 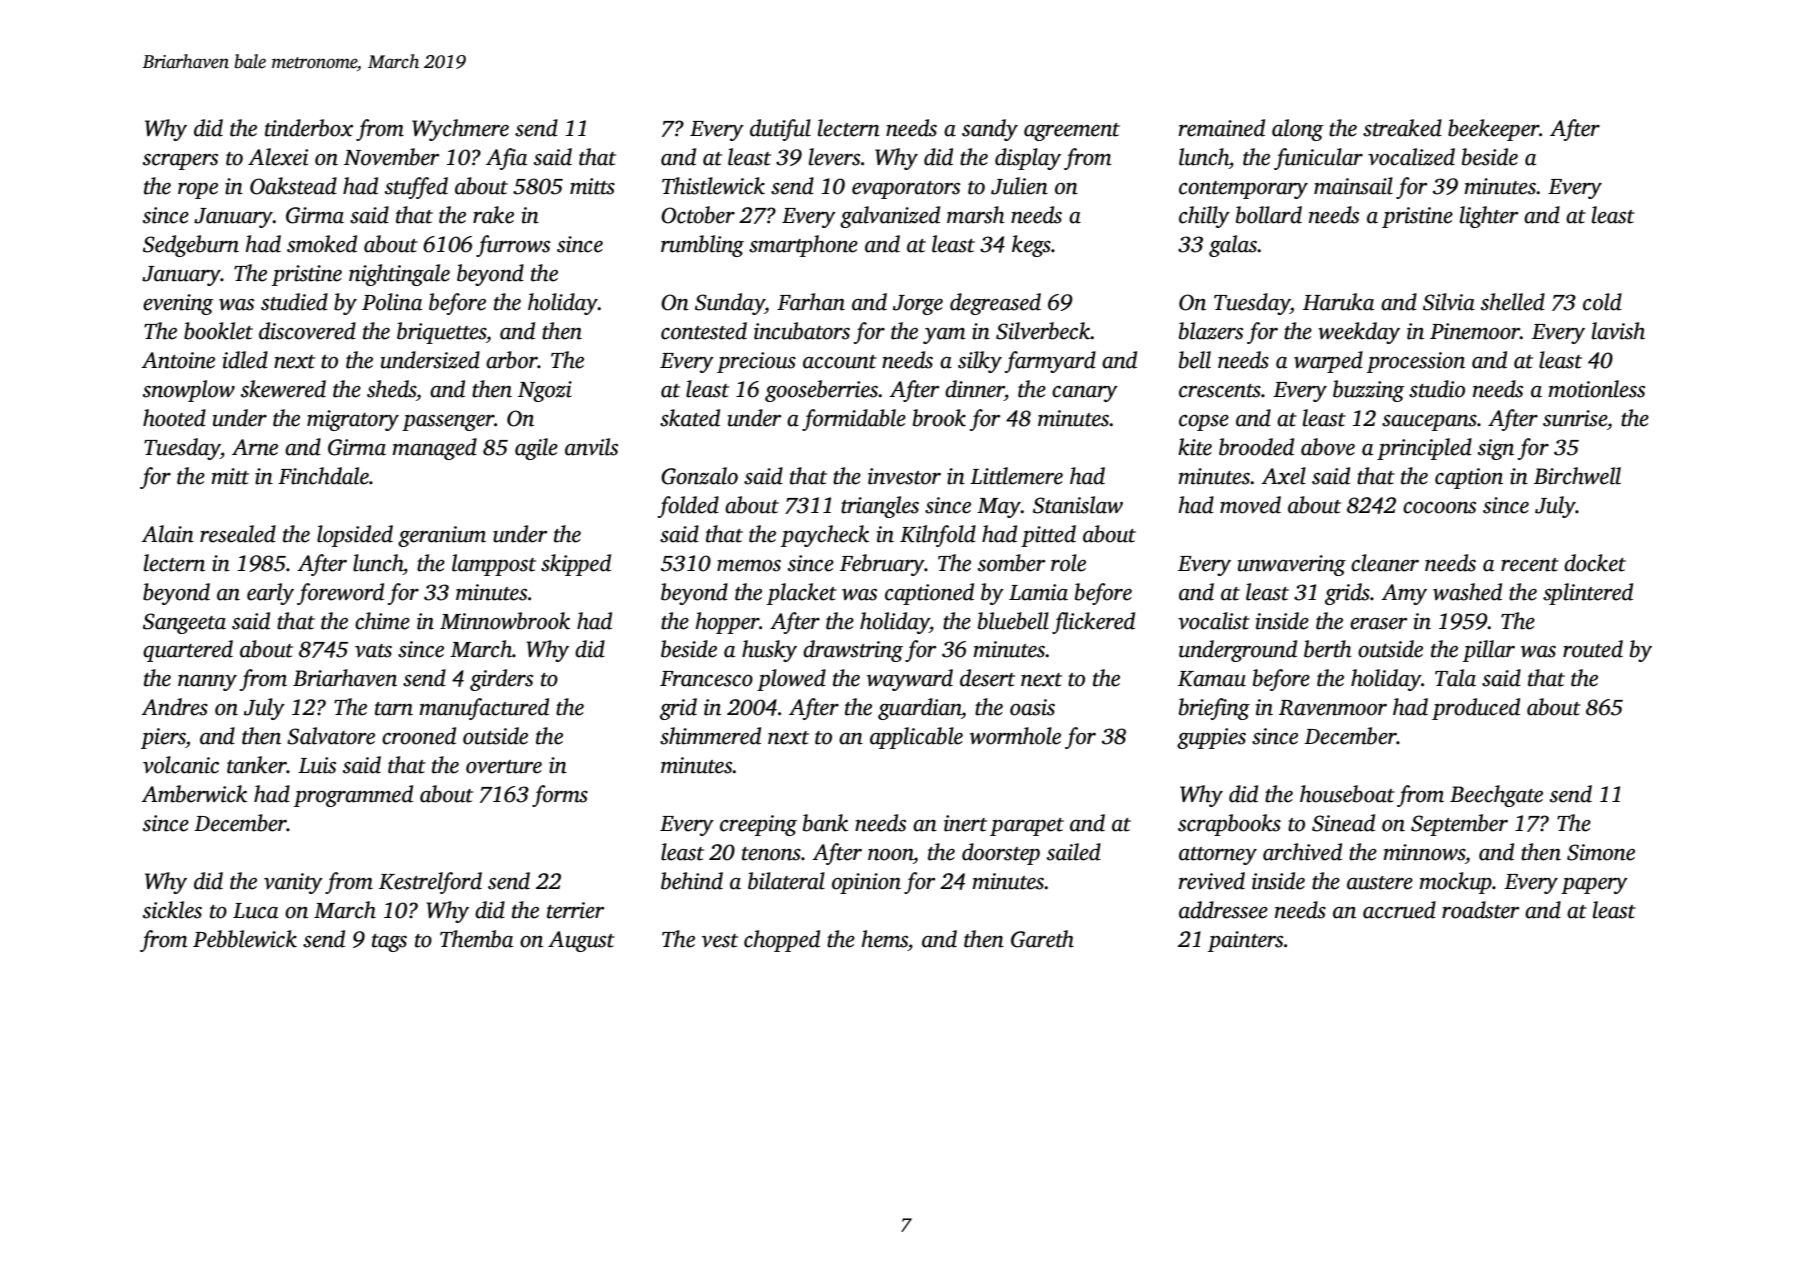 What do you see at coordinates (1243, 190) in the screenshot?
I see `contemporary` at bounding box center [1243, 190].
